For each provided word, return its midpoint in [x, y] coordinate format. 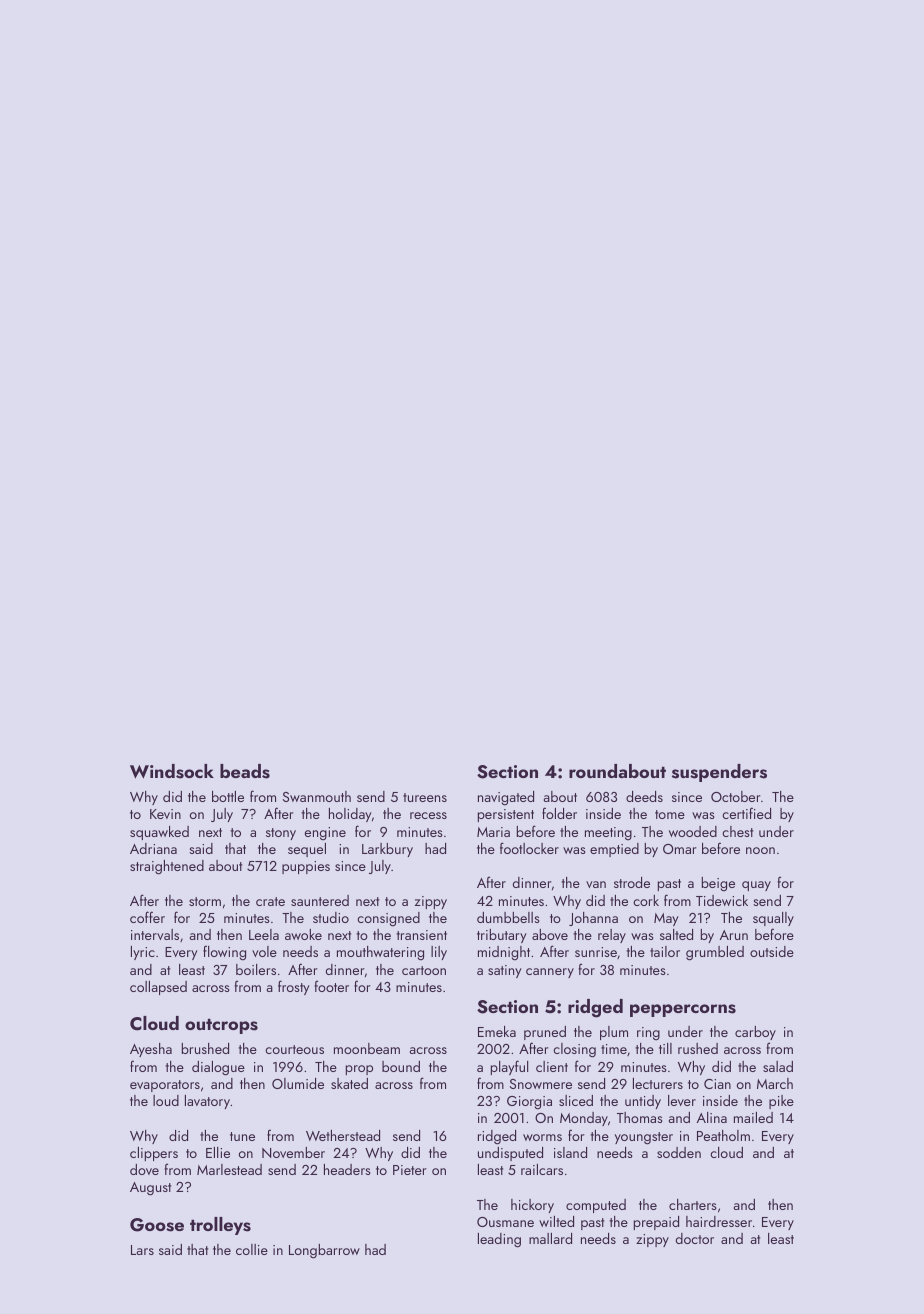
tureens [425, 797]
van [596, 884]
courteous [294, 1049]
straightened [167, 867]
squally [773, 919]
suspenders [719, 773]
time [614, 1049]
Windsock [172, 771]
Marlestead [229, 1169]
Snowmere [541, 1084]
